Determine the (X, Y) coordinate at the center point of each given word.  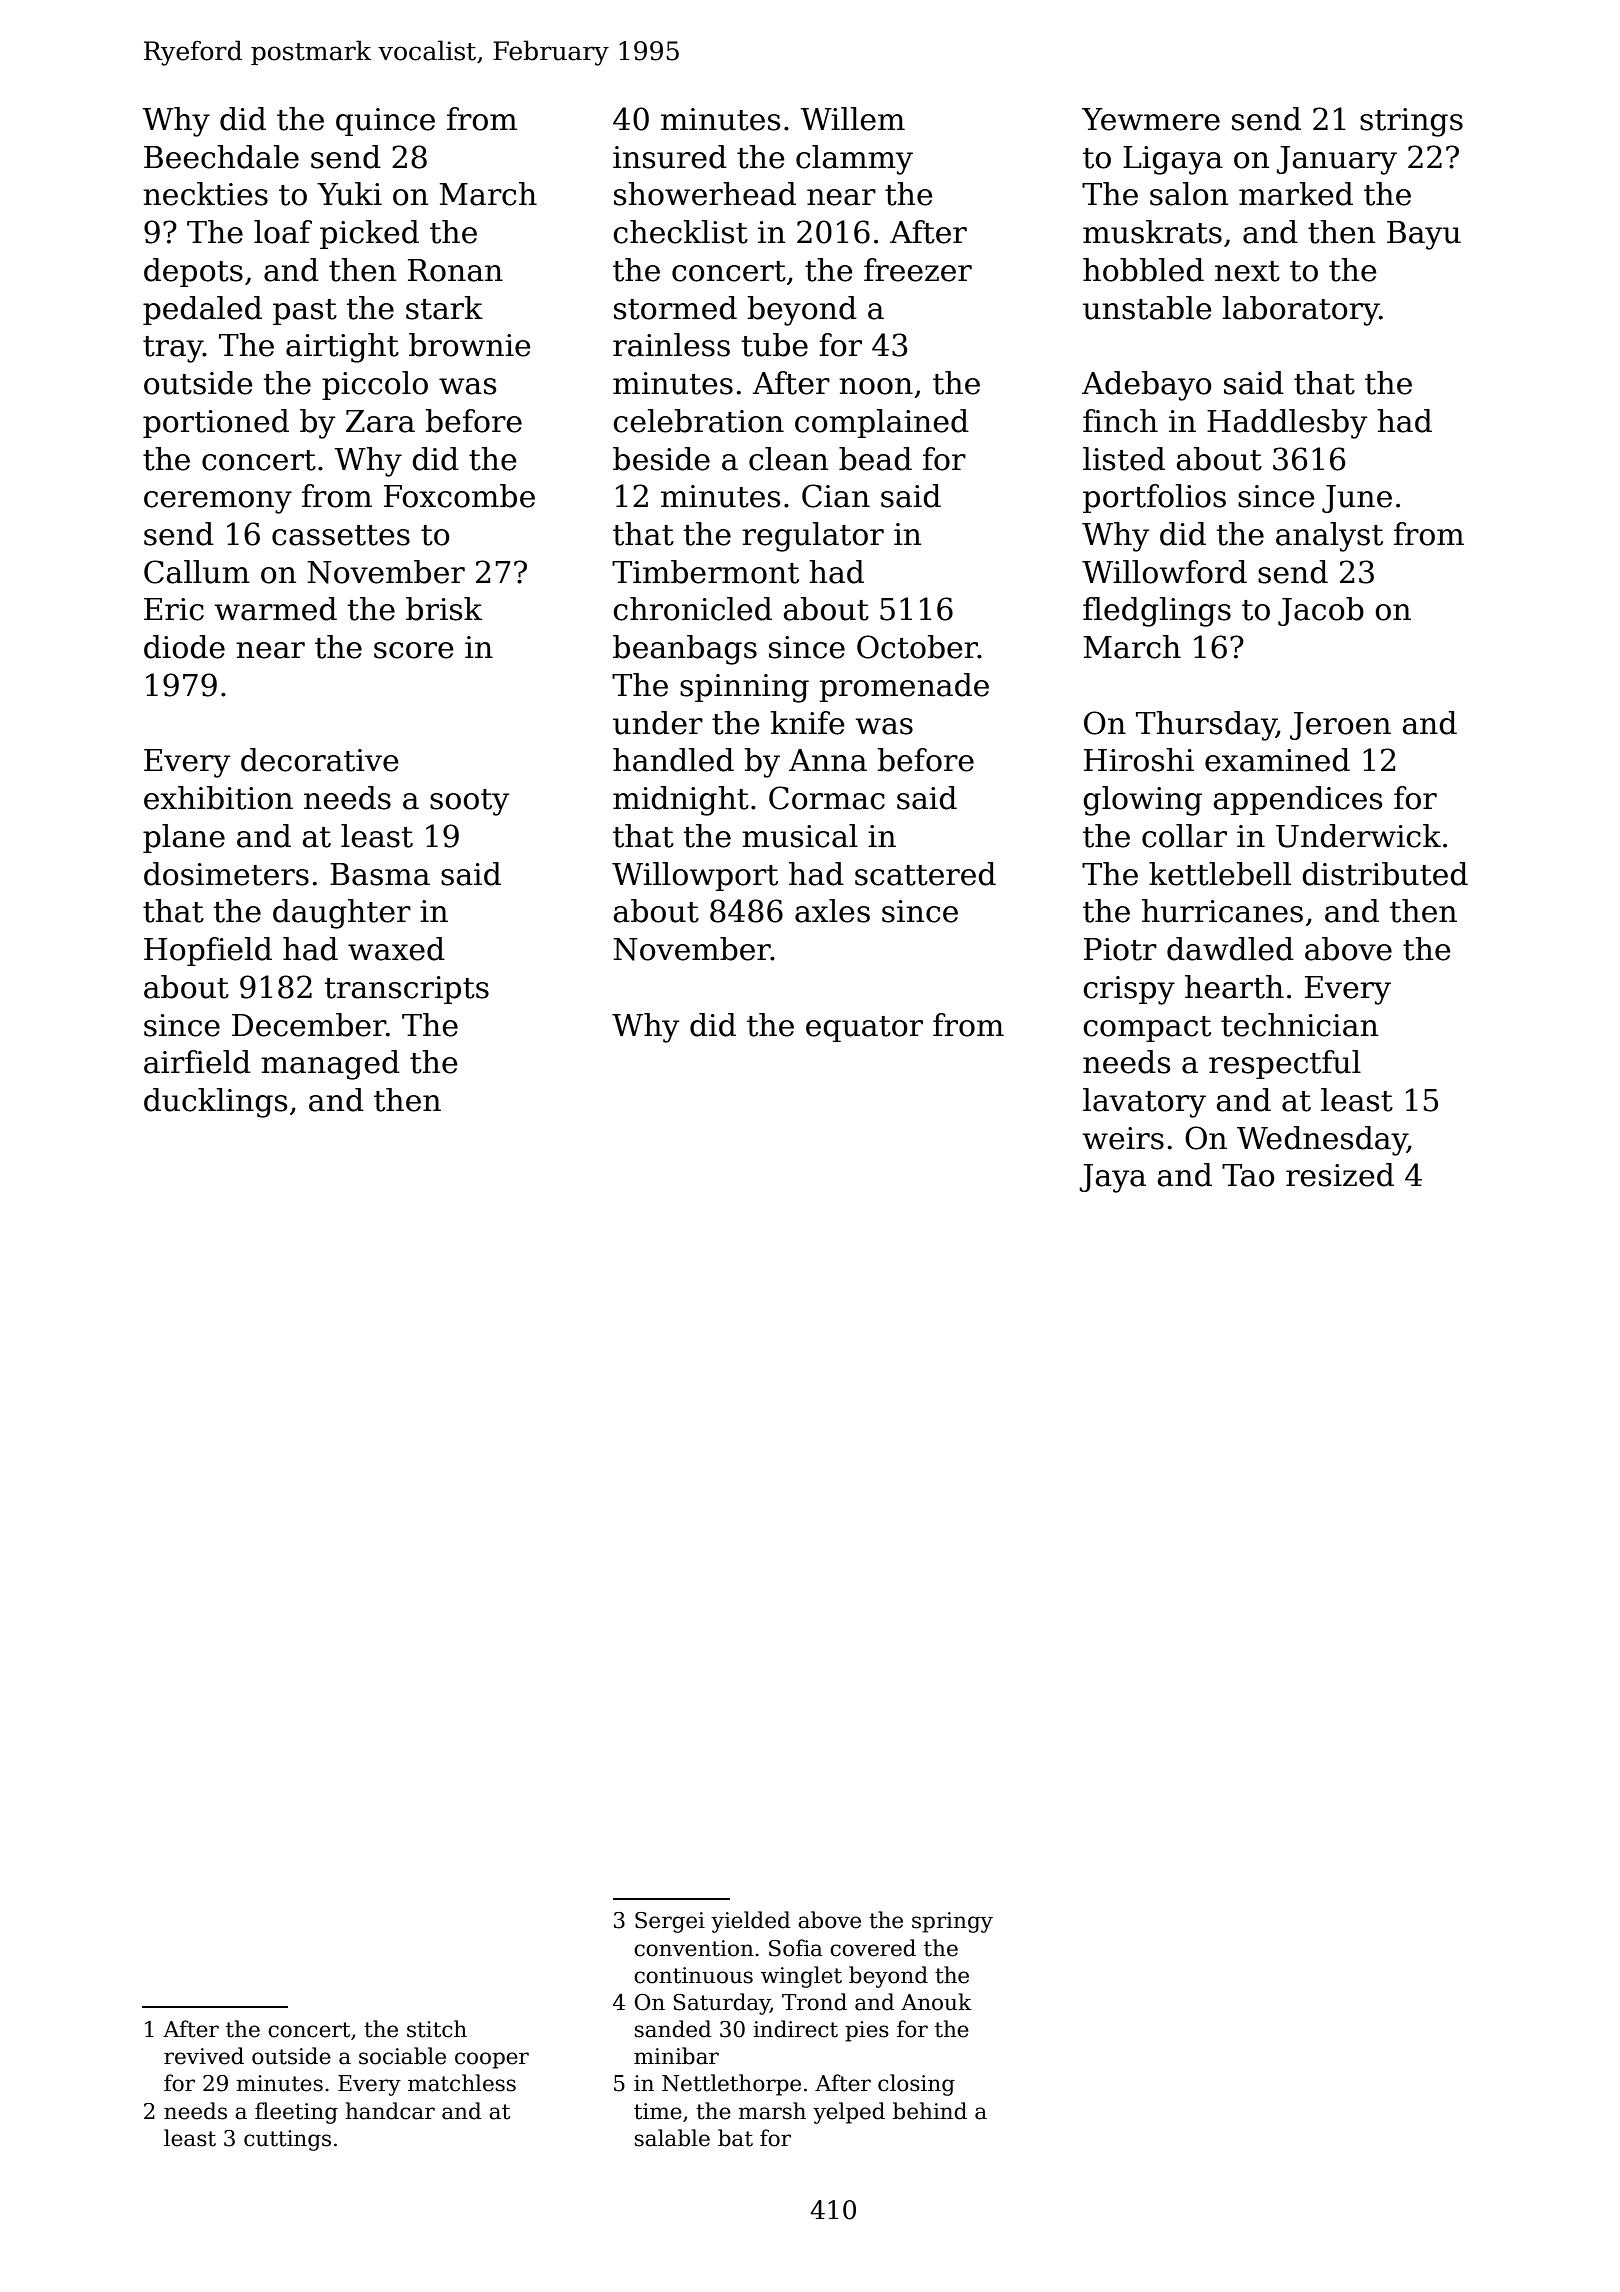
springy (952, 1922)
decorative (320, 760)
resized (1340, 1175)
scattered (925, 874)
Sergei (670, 1922)
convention (694, 1948)
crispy (1129, 990)
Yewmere (1151, 119)
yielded (751, 1922)
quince (385, 122)
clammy (854, 160)
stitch (437, 2029)
